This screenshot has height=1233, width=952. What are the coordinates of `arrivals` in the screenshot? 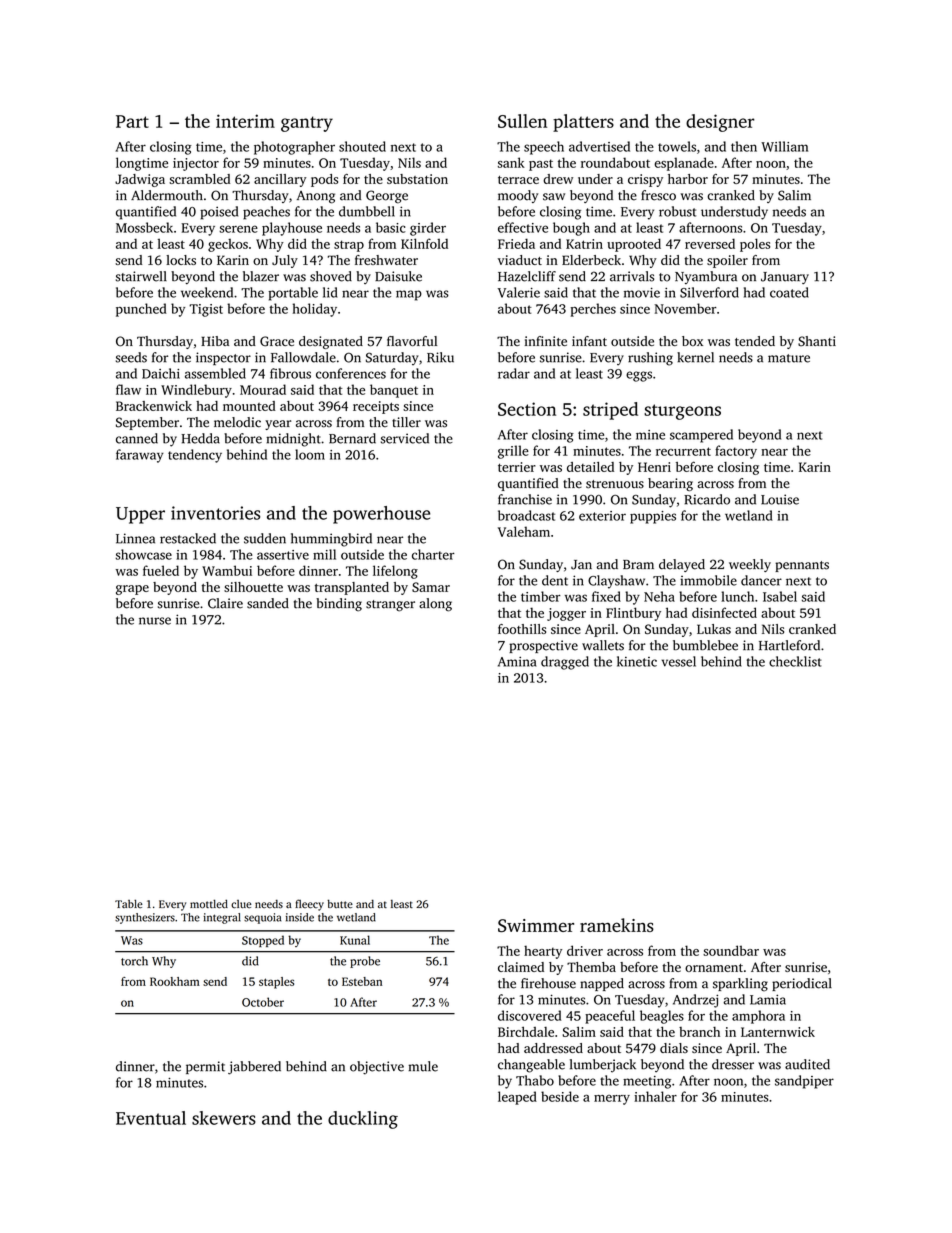 It's located at (632, 276).
